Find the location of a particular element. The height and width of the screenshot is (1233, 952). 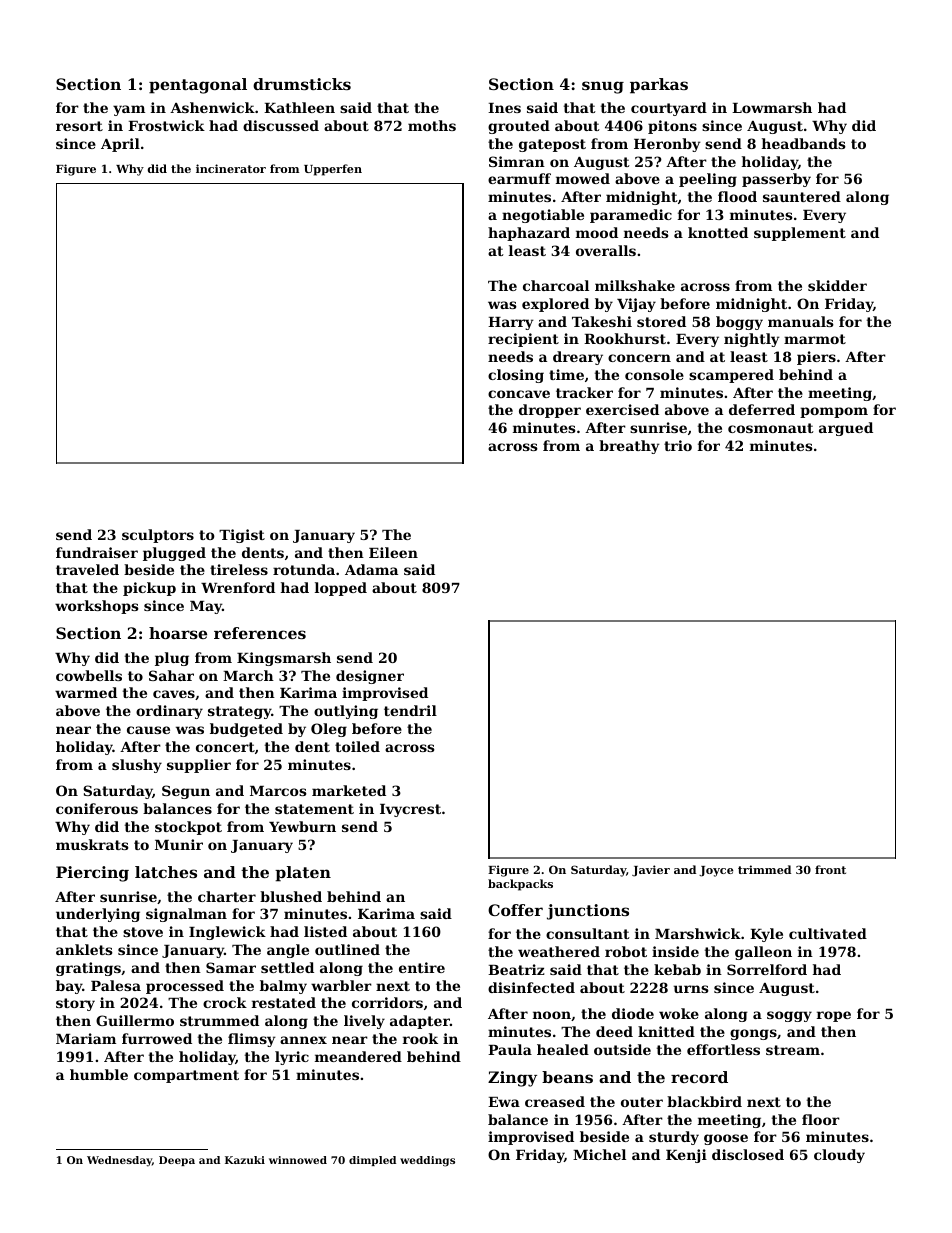

tendril is located at coordinates (410, 710).
